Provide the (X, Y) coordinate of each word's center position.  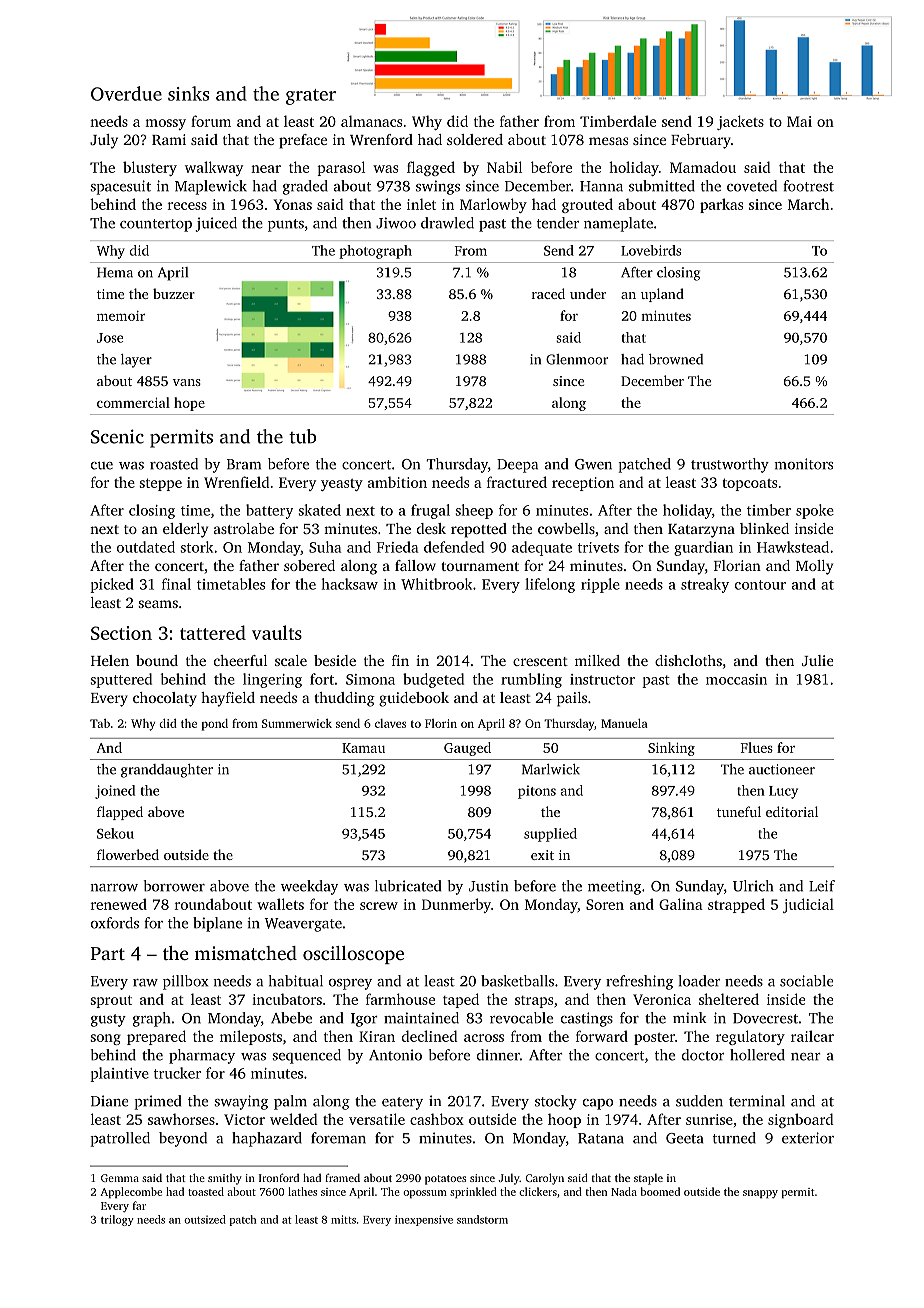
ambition (397, 482)
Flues (757, 747)
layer (136, 361)
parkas (721, 205)
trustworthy (730, 465)
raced (548, 293)
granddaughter (167, 771)
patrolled (120, 1139)
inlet (421, 204)
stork (197, 547)
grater (311, 97)
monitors (804, 464)
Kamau (363, 748)
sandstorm (482, 1219)
